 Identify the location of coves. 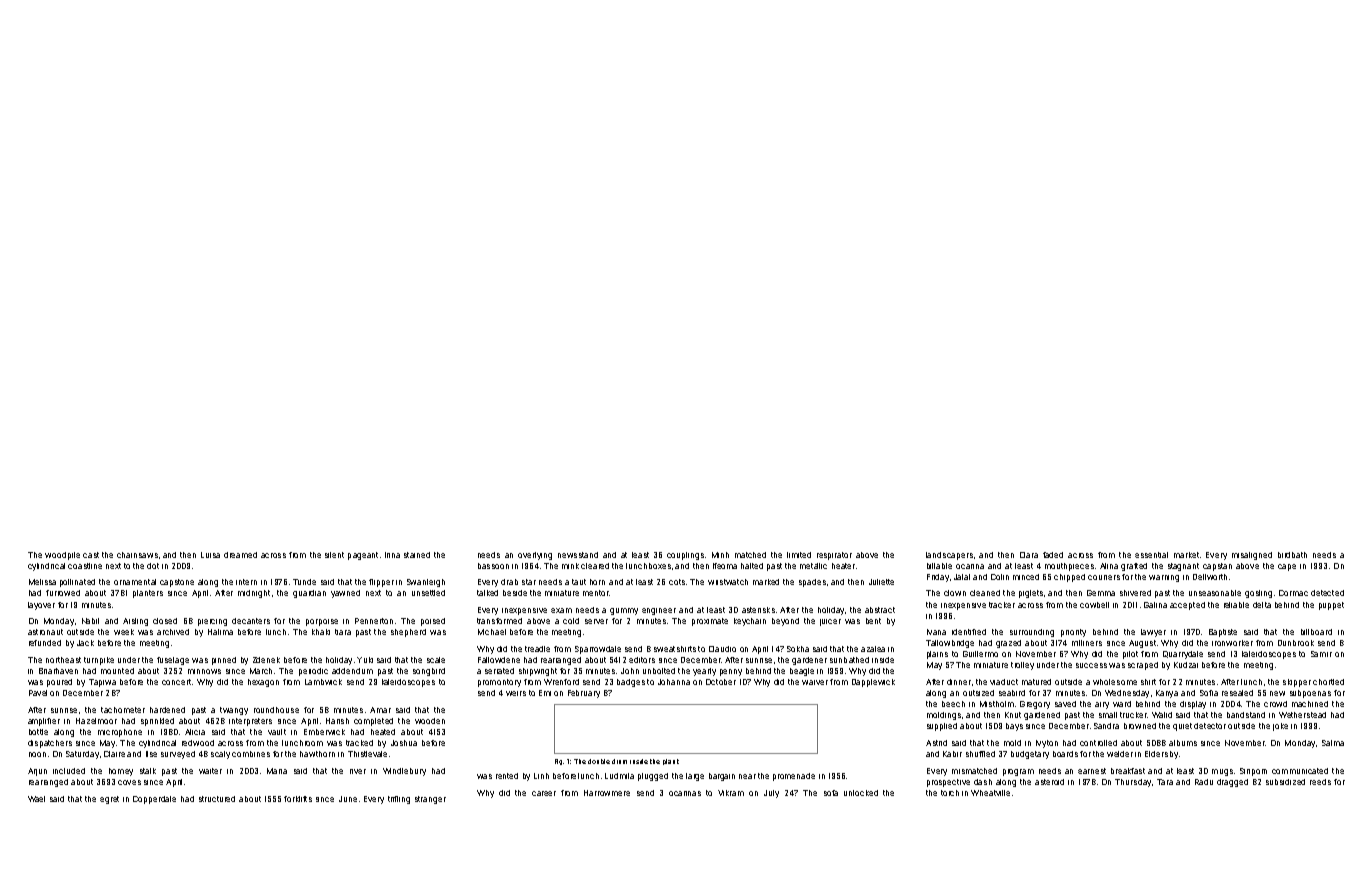
(129, 782).
